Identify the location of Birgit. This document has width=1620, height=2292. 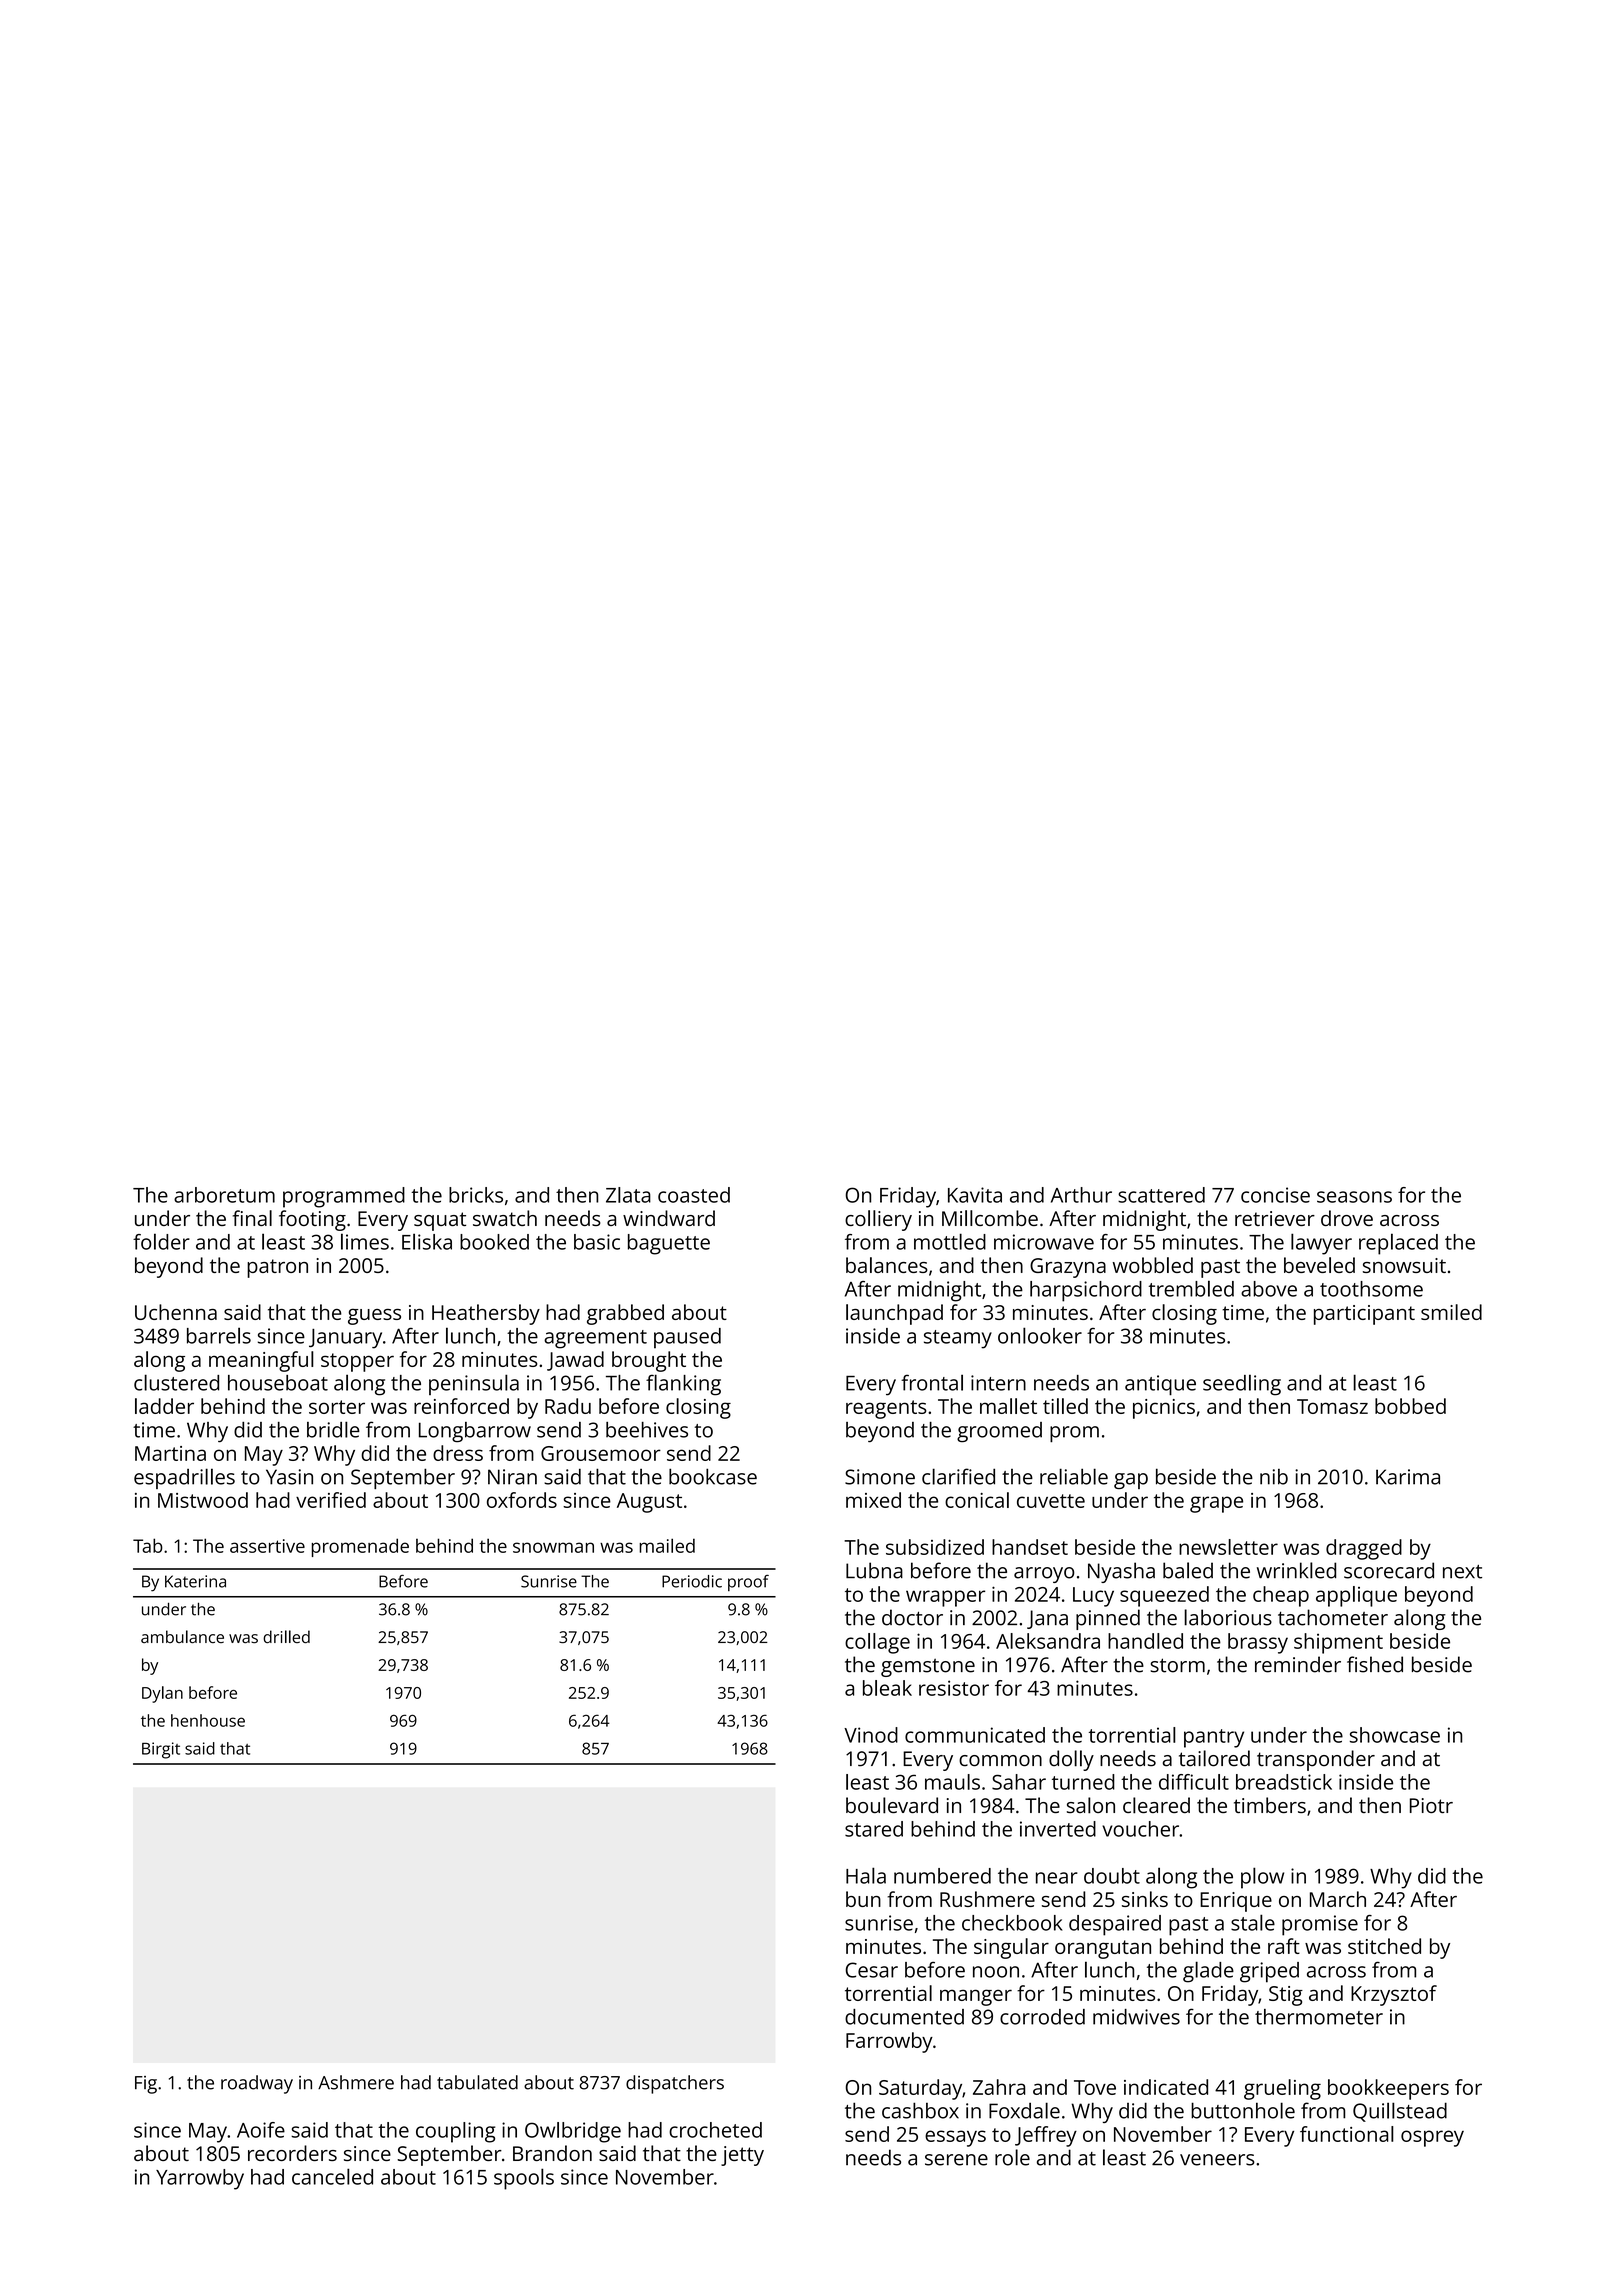
(161, 1750).
